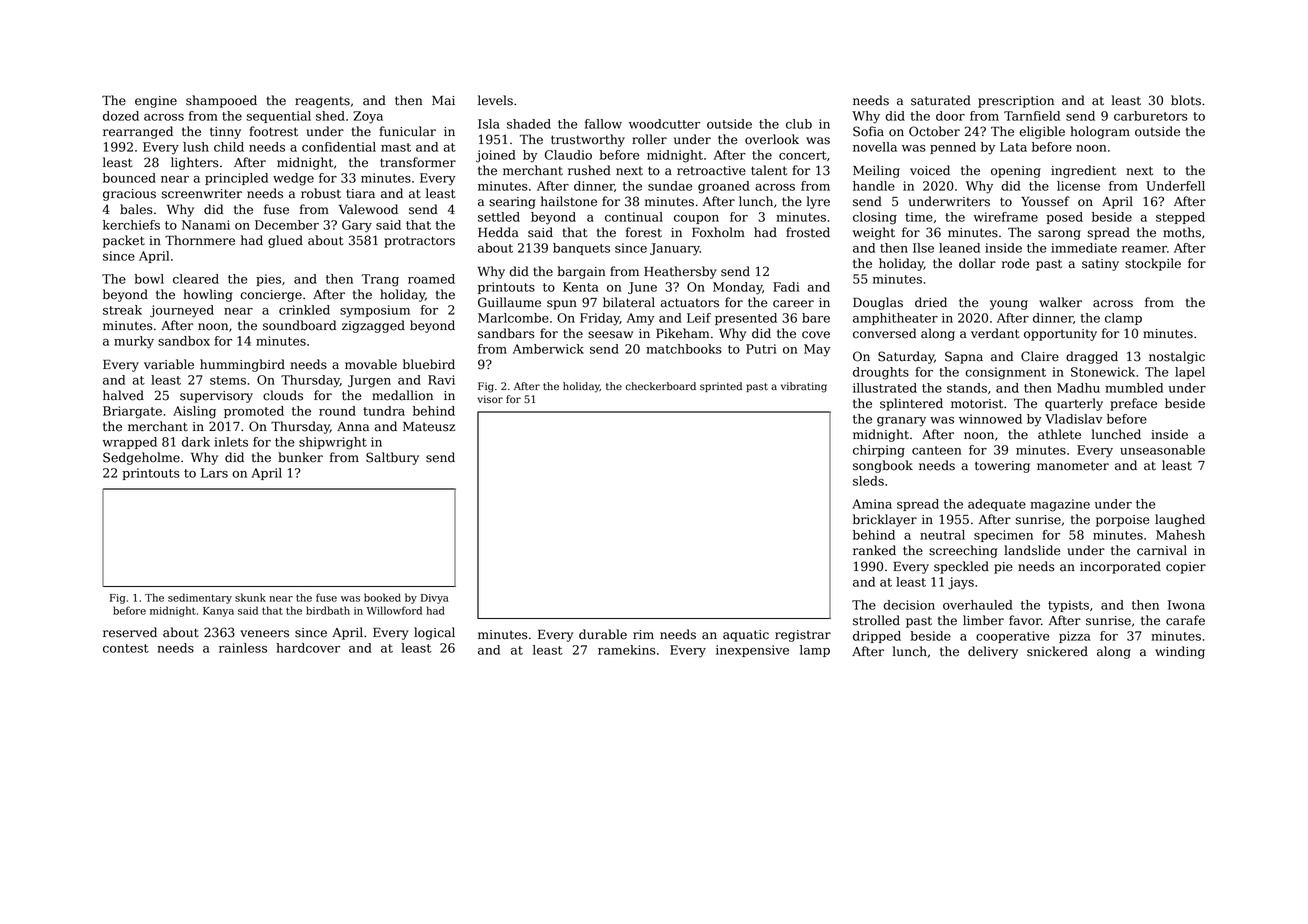 The image size is (1308, 924). What do you see at coordinates (1060, 335) in the screenshot?
I see `opportunity` at bounding box center [1060, 335].
